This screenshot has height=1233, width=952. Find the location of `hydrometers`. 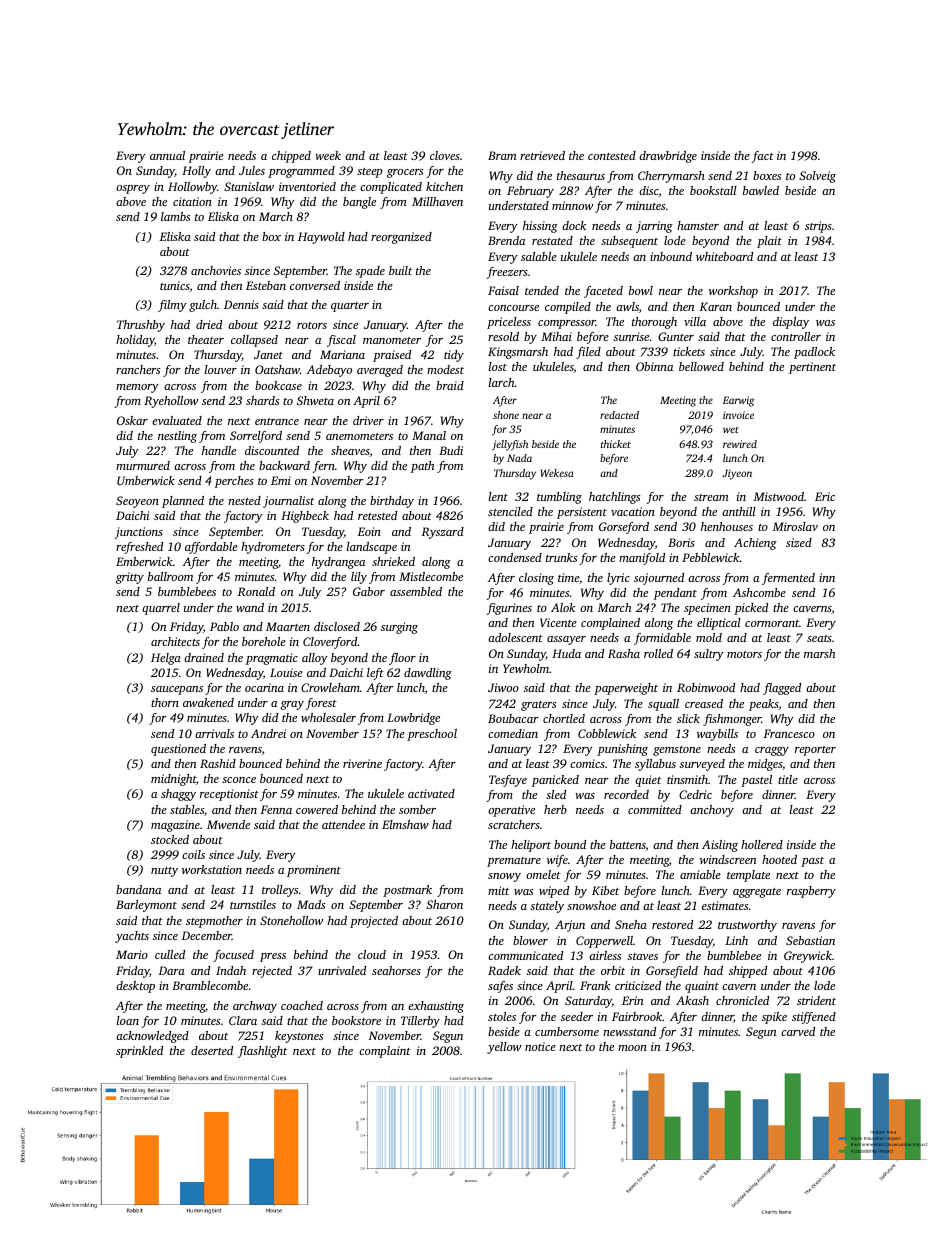

hydrometers is located at coordinates (273, 548).
